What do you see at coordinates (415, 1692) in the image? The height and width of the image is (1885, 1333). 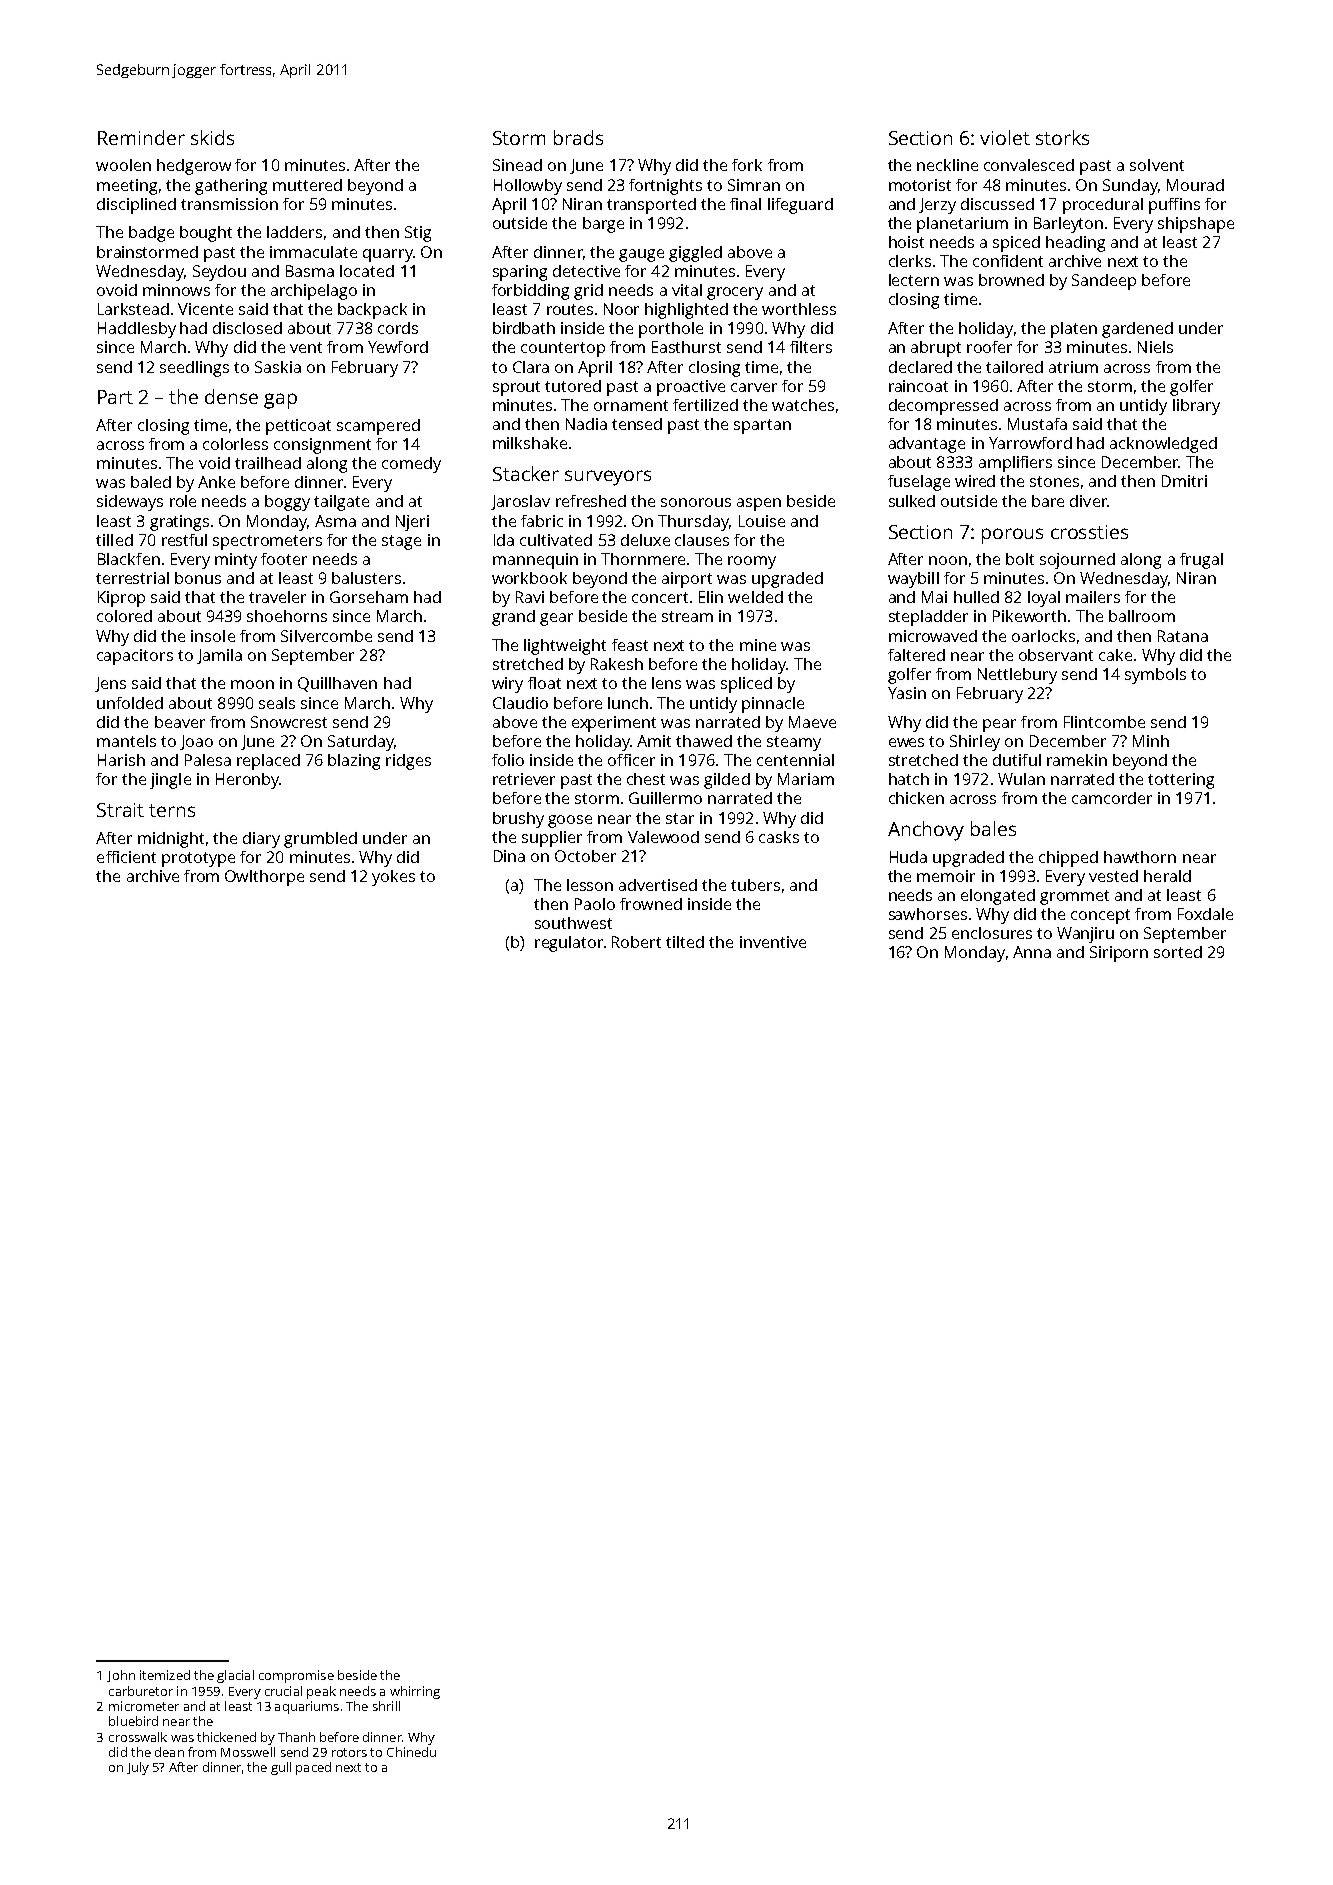 I see `whirring` at bounding box center [415, 1692].
